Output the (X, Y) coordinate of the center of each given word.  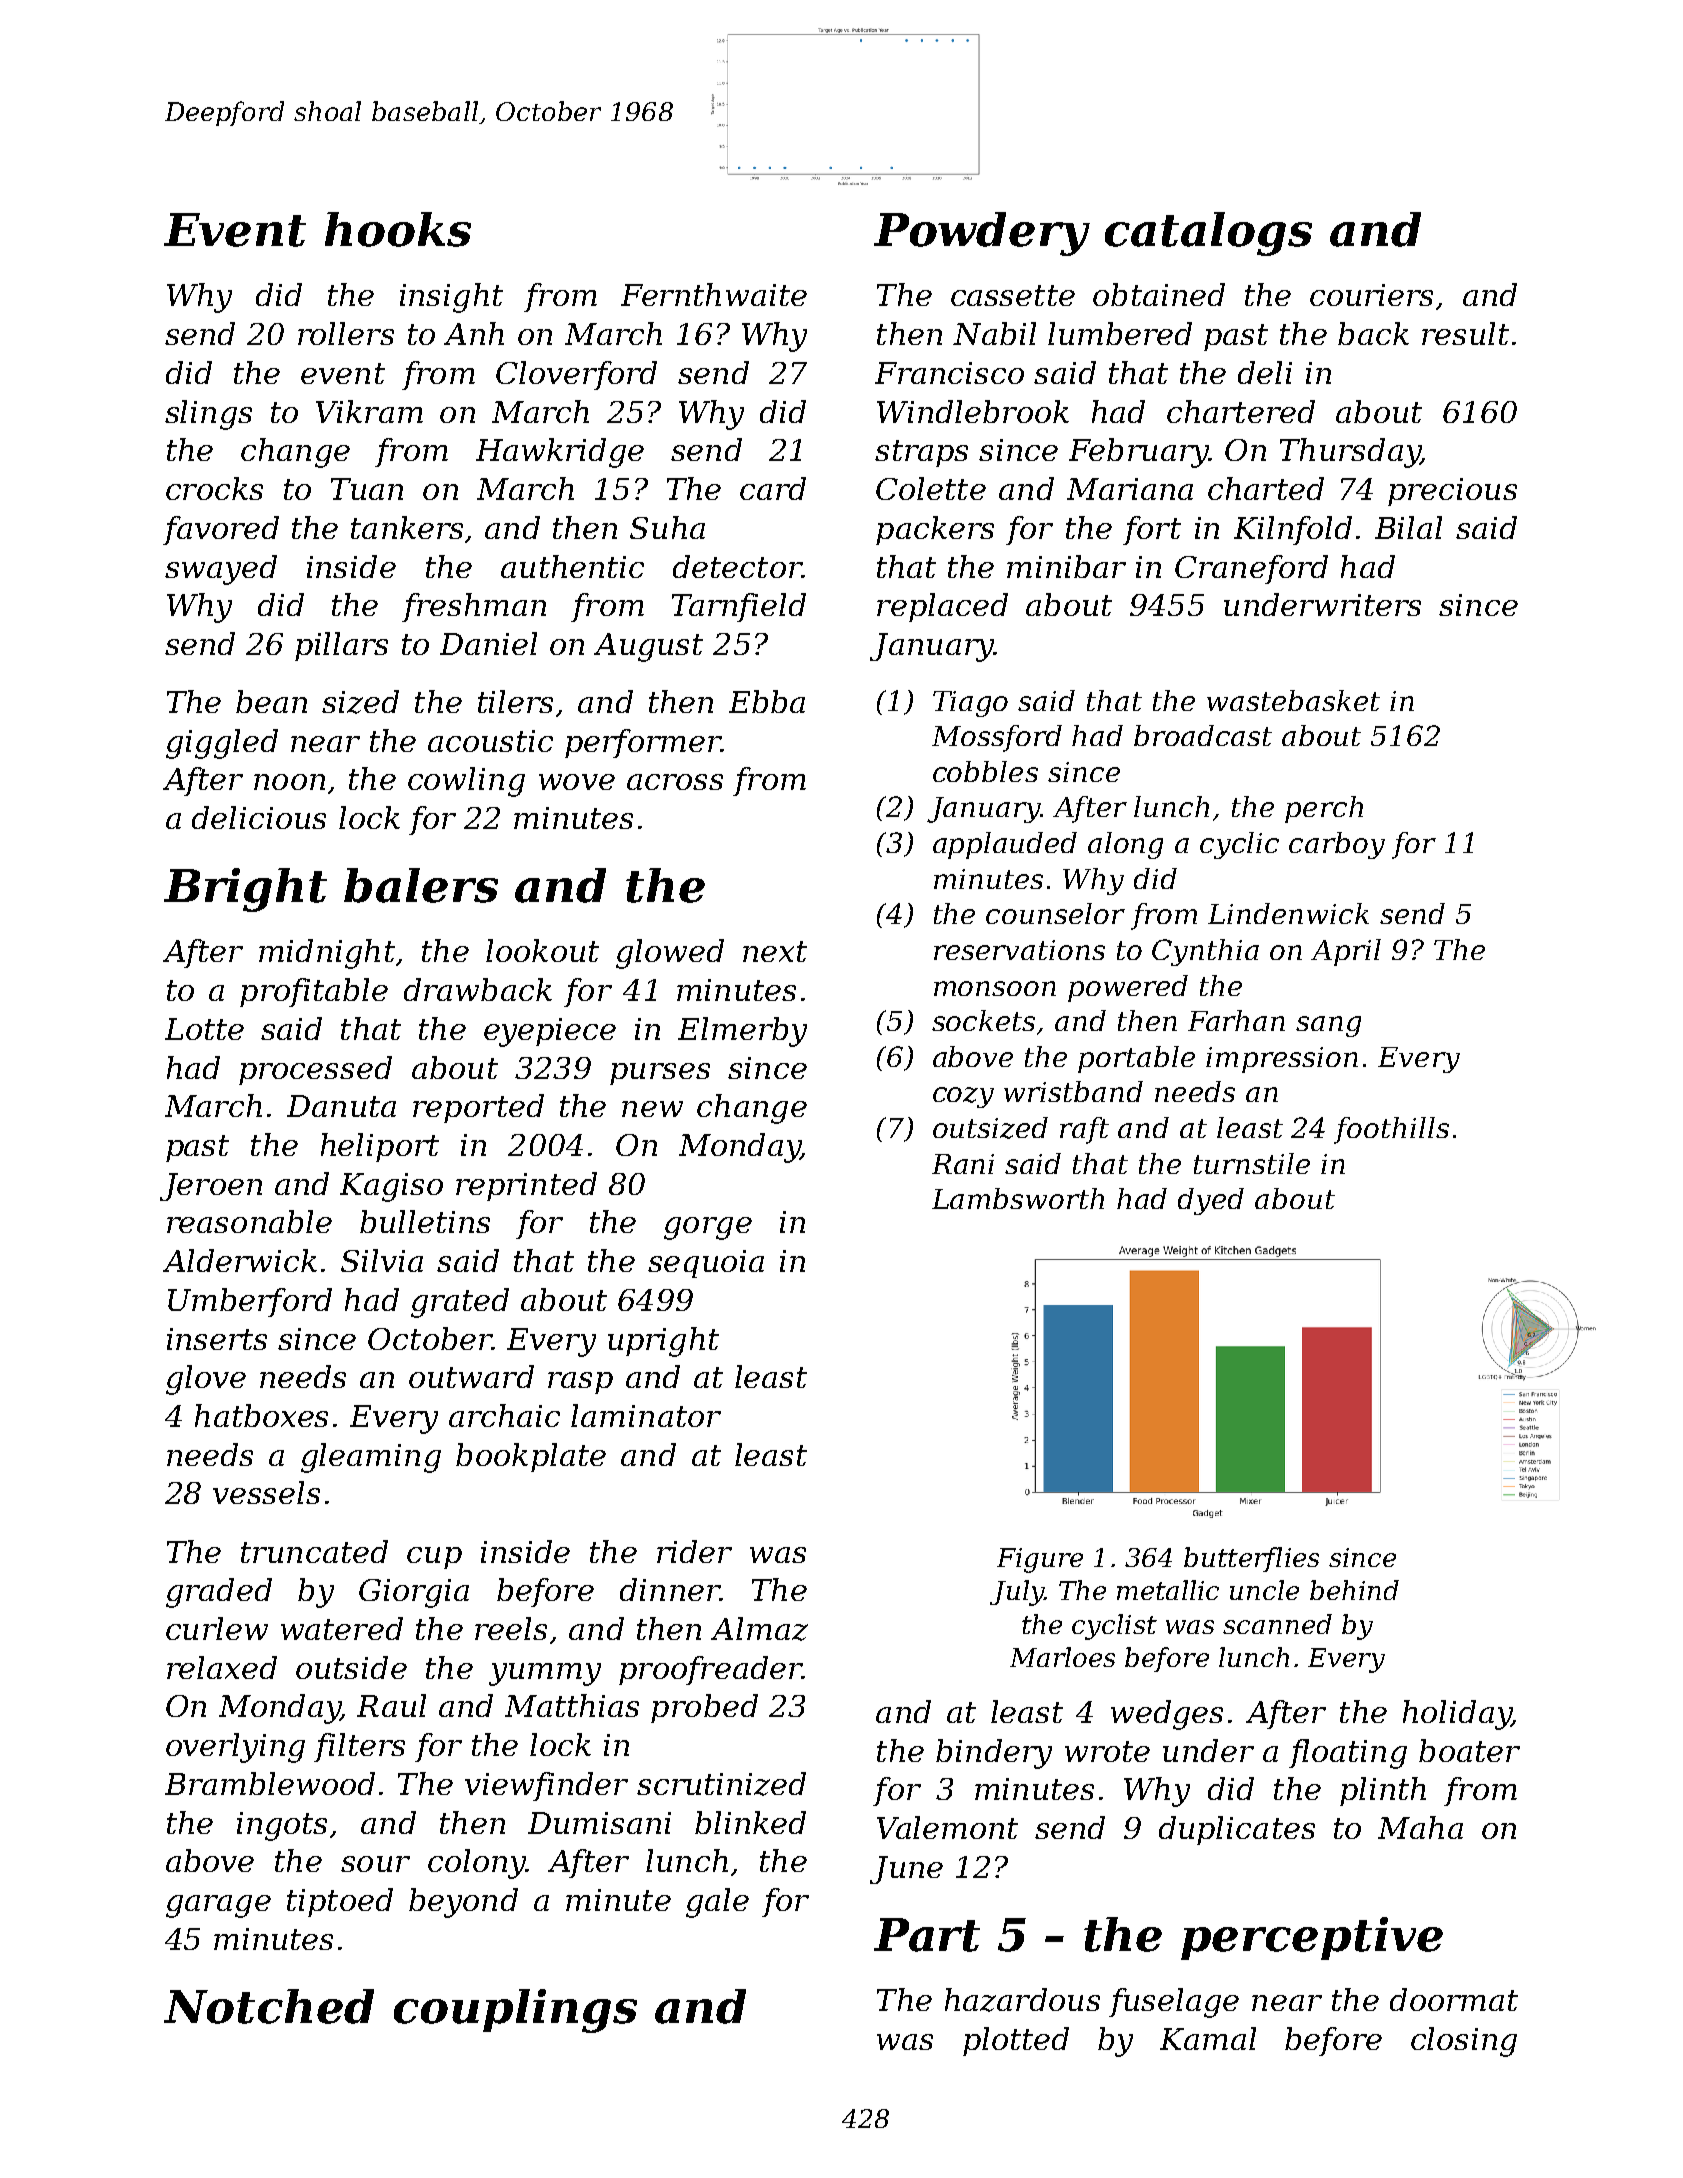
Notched (269, 2006)
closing (1464, 2042)
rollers (346, 333)
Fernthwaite (714, 294)
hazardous (1022, 2000)
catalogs (1208, 234)
